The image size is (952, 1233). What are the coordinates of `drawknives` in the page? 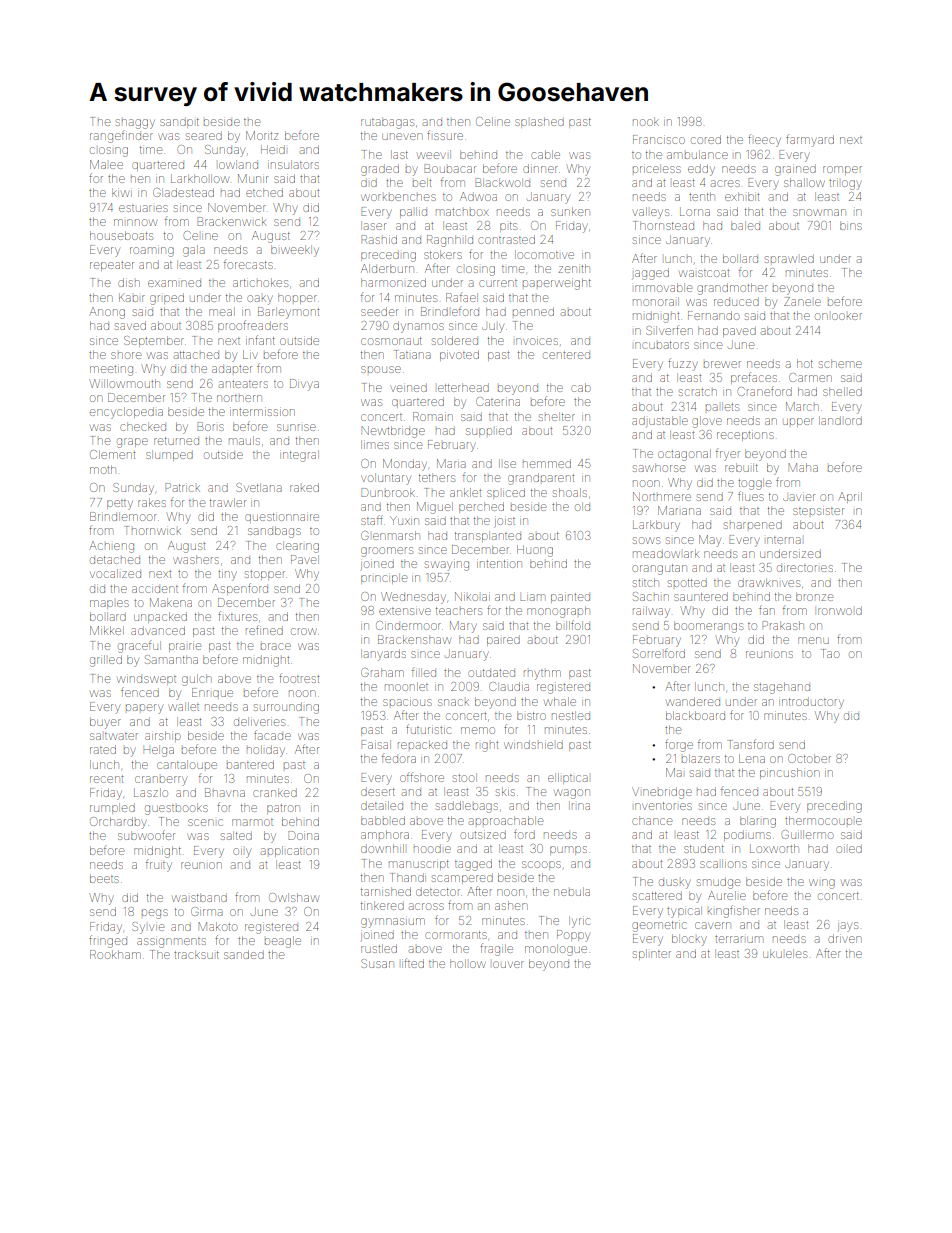 It's located at (769, 582).
